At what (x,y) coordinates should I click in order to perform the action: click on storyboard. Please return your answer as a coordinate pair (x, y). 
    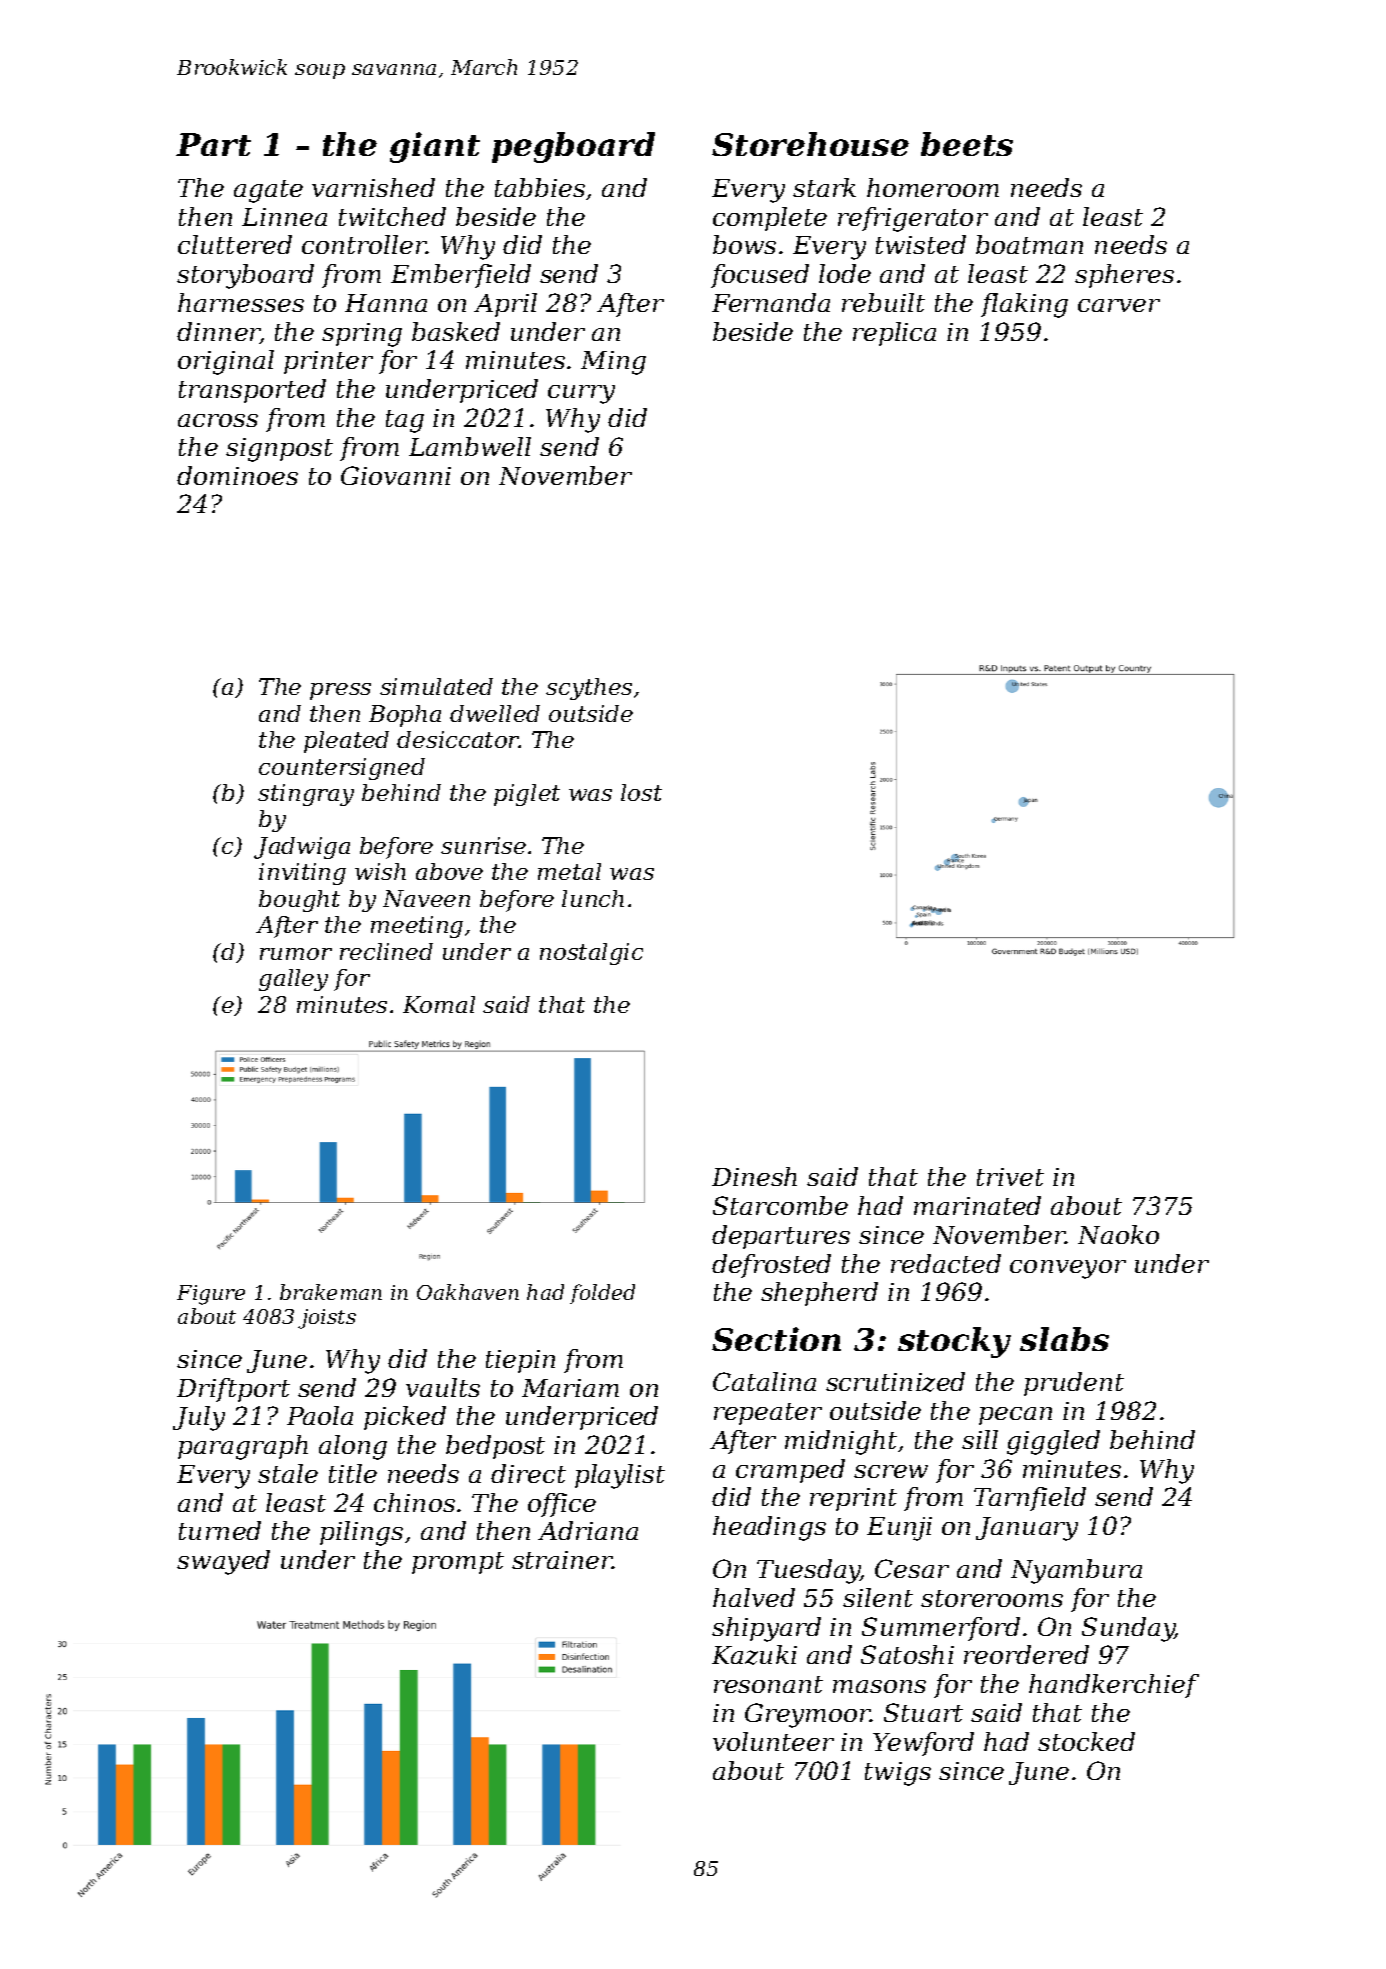
    Looking at the image, I should click on (245, 276).
